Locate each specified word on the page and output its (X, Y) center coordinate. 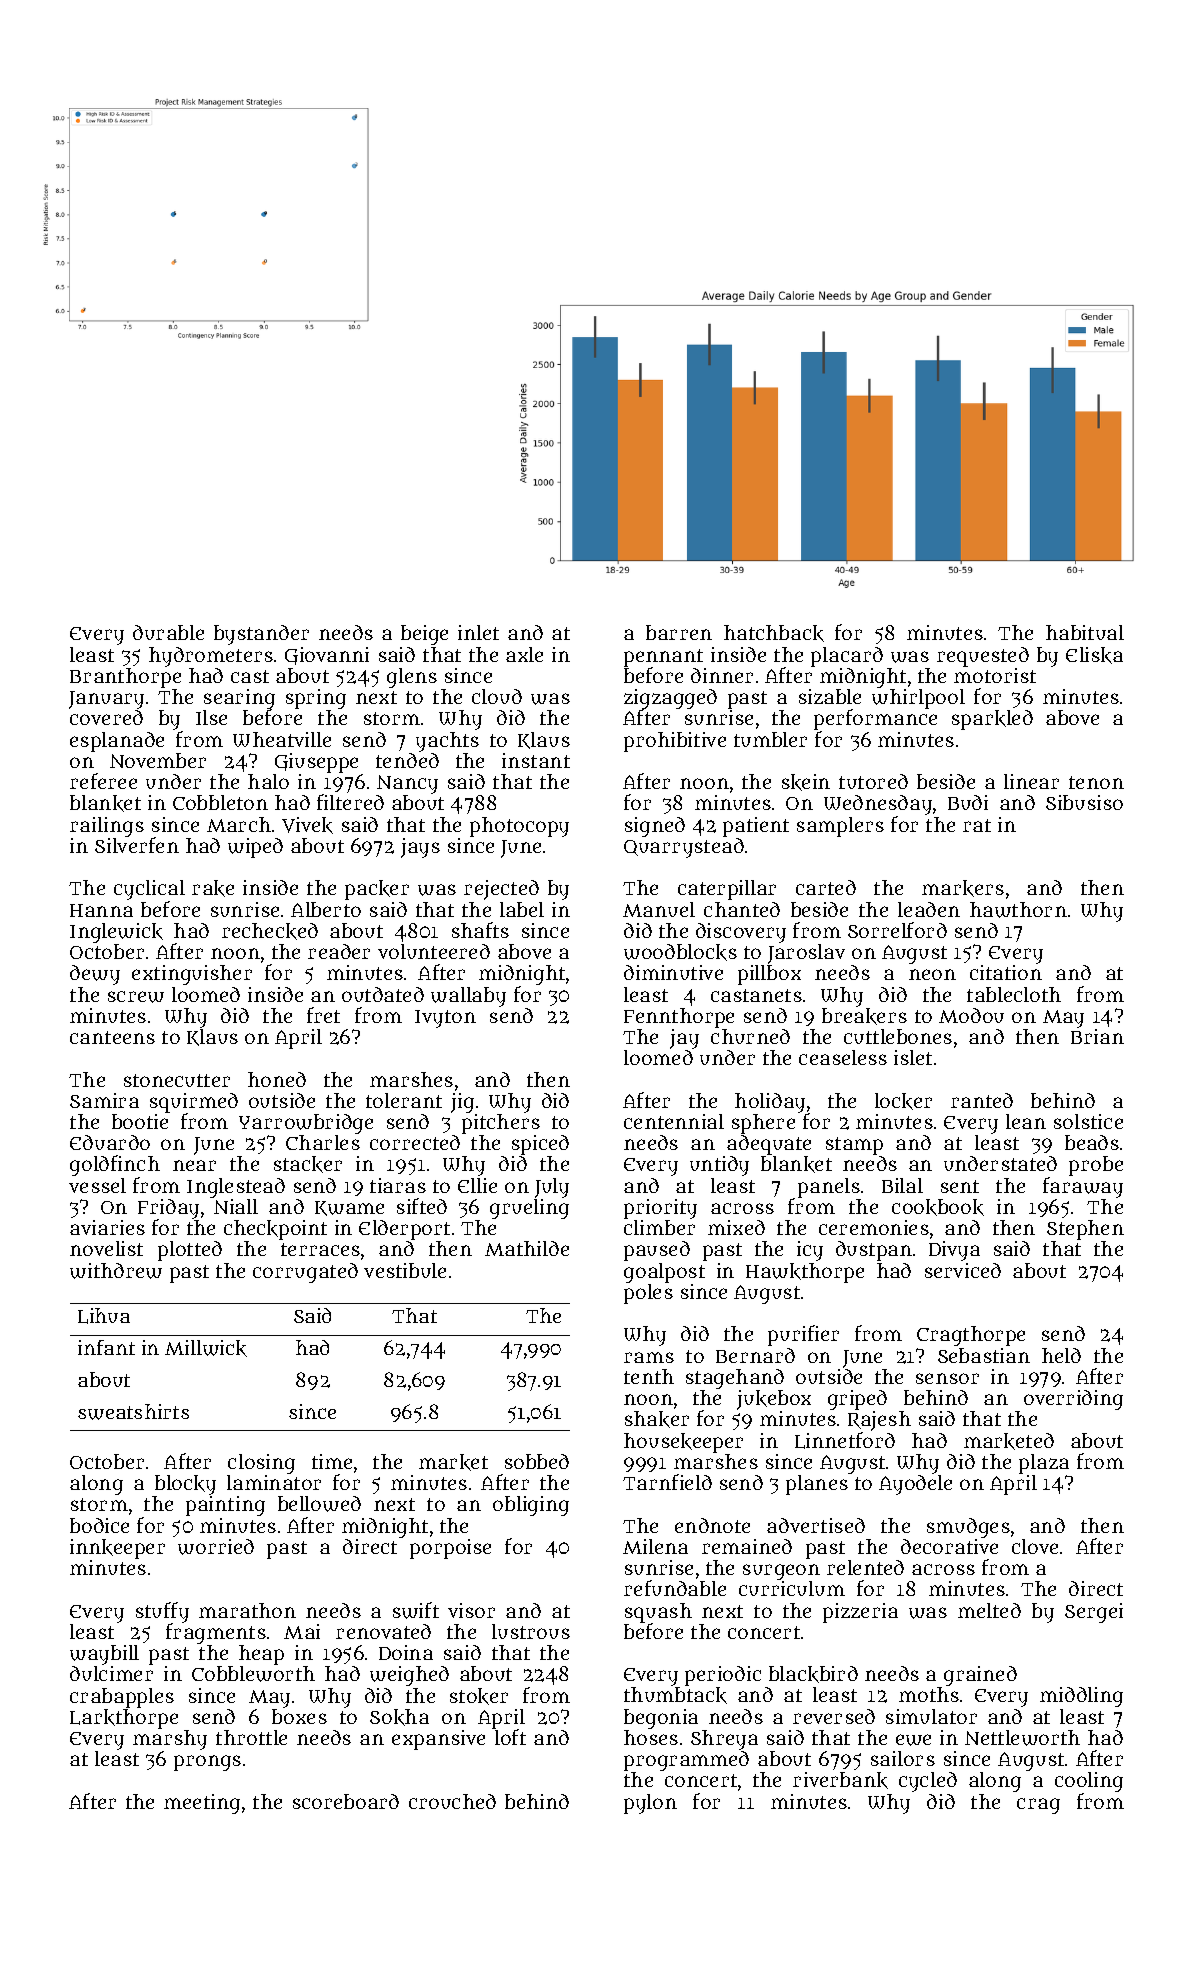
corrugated (305, 1273)
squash (658, 1613)
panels (829, 1188)
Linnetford (845, 1440)
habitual (1085, 632)
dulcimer (111, 1673)
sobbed (537, 1461)
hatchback (774, 633)
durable (168, 632)
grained (980, 1676)
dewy (95, 975)
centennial (674, 1121)
